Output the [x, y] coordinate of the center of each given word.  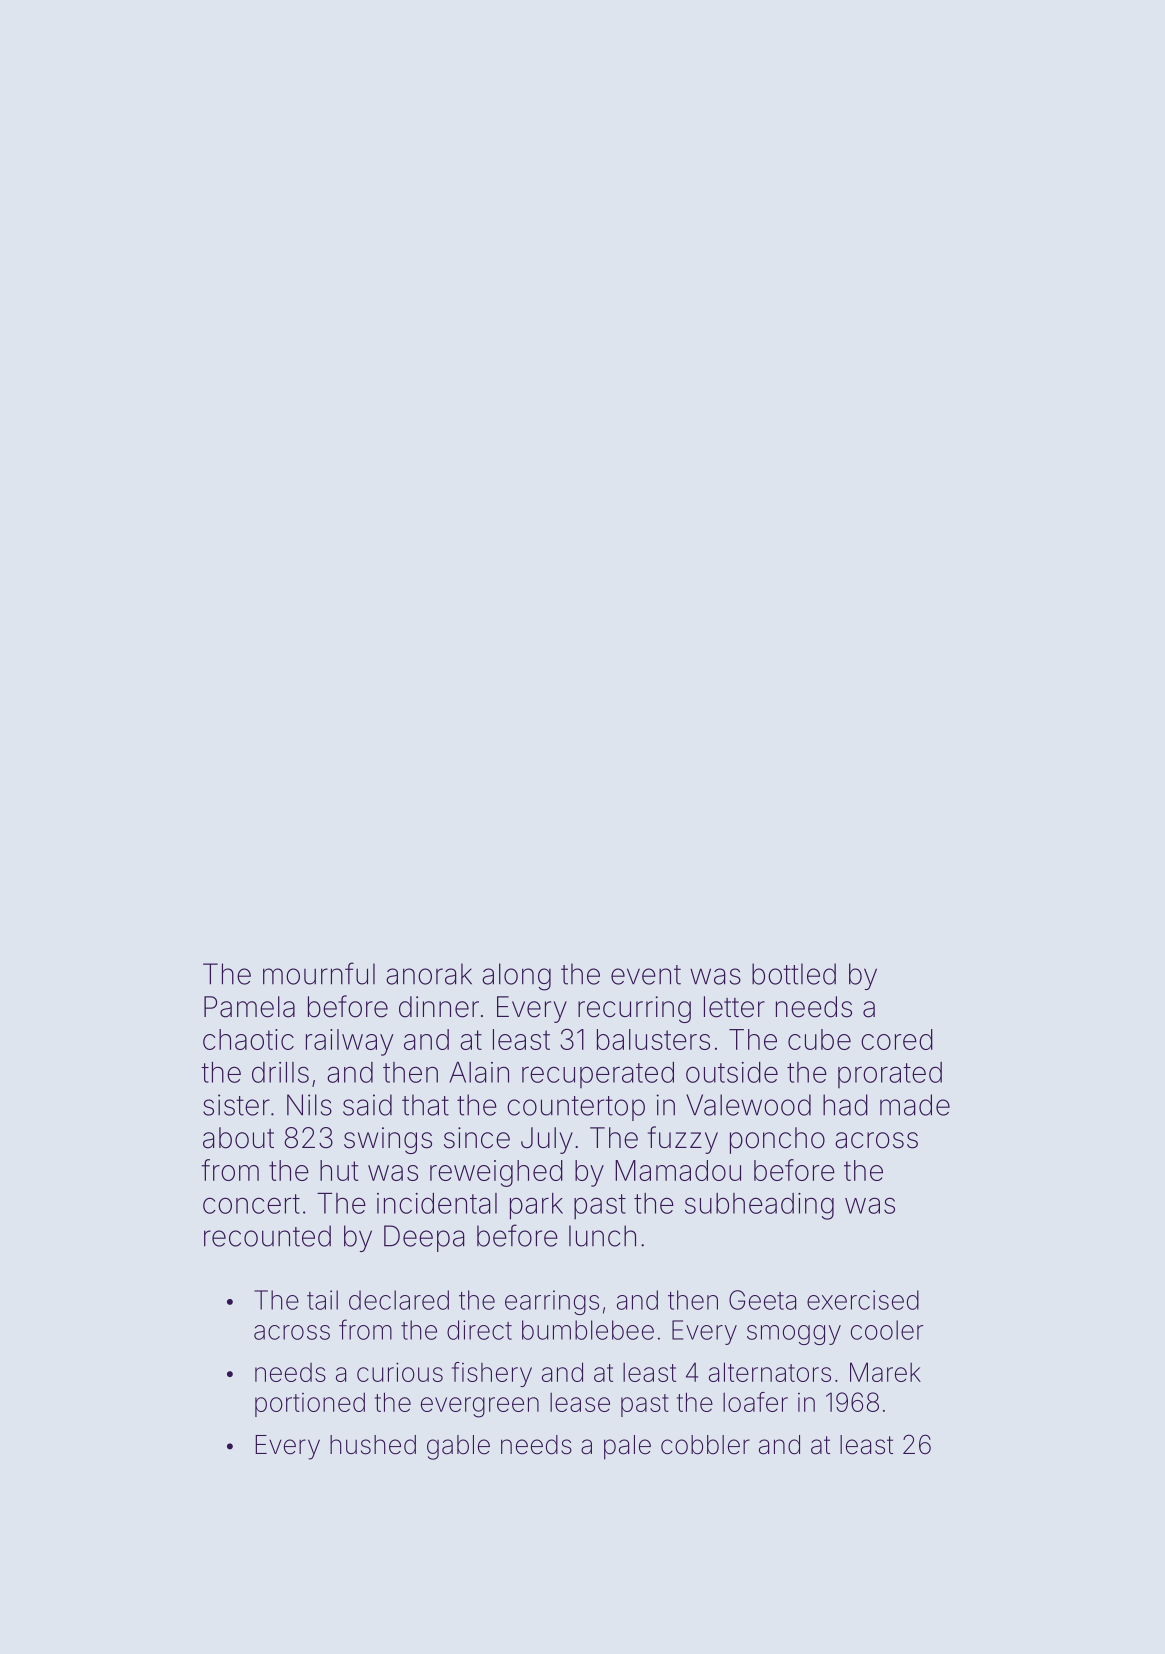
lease [580, 1402]
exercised [863, 1300]
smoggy [794, 1335]
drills [280, 1072]
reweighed [496, 1173]
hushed [373, 1445]
